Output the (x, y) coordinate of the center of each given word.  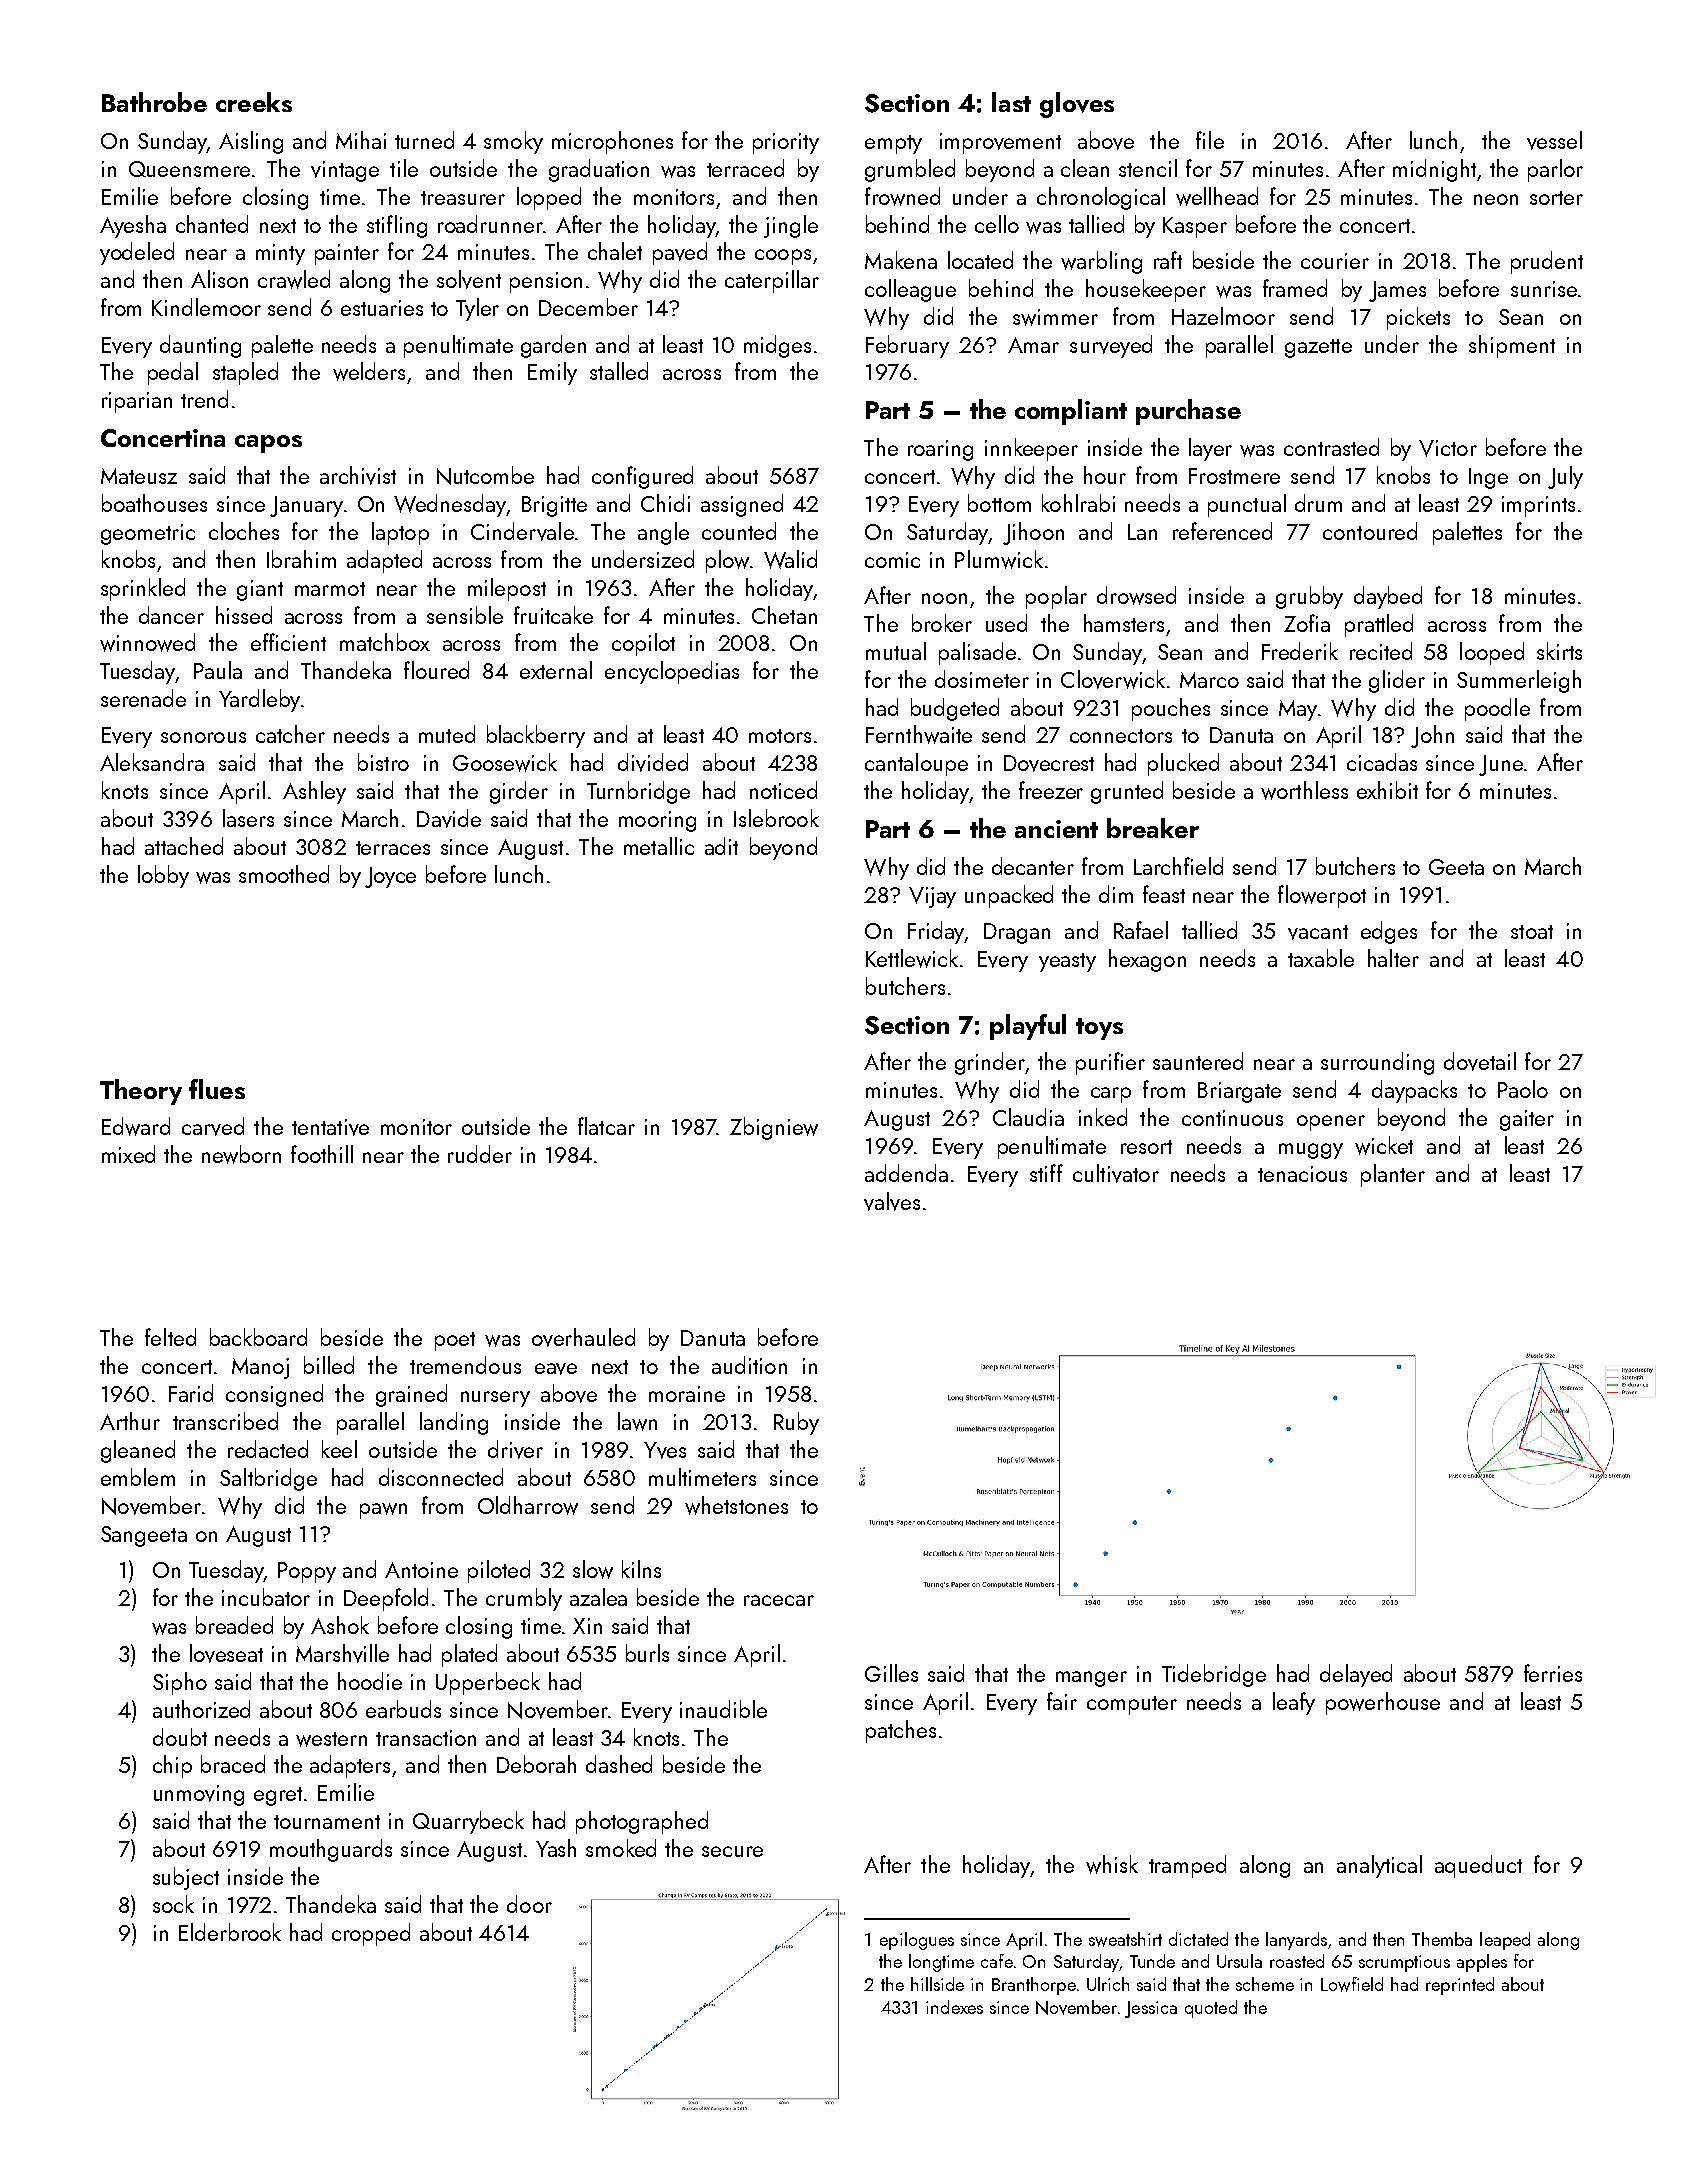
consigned (274, 1395)
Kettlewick (912, 958)
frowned (902, 196)
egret (278, 1796)
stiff (1046, 1173)
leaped (1505, 1941)
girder (519, 792)
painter (347, 254)
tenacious (1302, 1174)
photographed (642, 1822)
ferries (1553, 1673)
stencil (1148, 168)
